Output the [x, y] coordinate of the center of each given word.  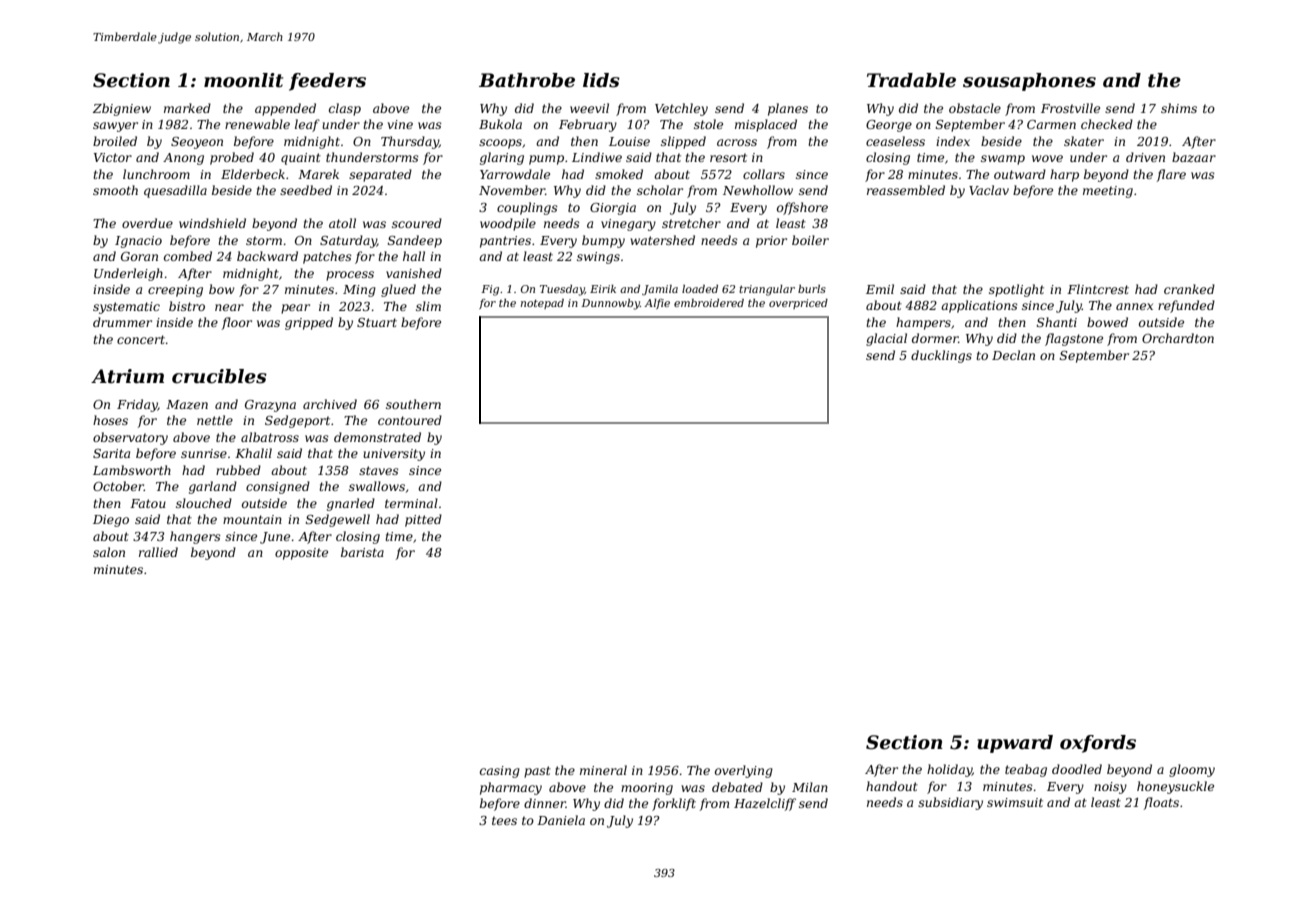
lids [601, 80]
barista [362, 552]
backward [267, 256]
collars [764, 174]
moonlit [243, 80]
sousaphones [1029, 82]
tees [504, 820]
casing [500, 772]
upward [1015, 744]
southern [413, 404]
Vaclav [989, 190]
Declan [1013, 355]
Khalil [253, 453]
